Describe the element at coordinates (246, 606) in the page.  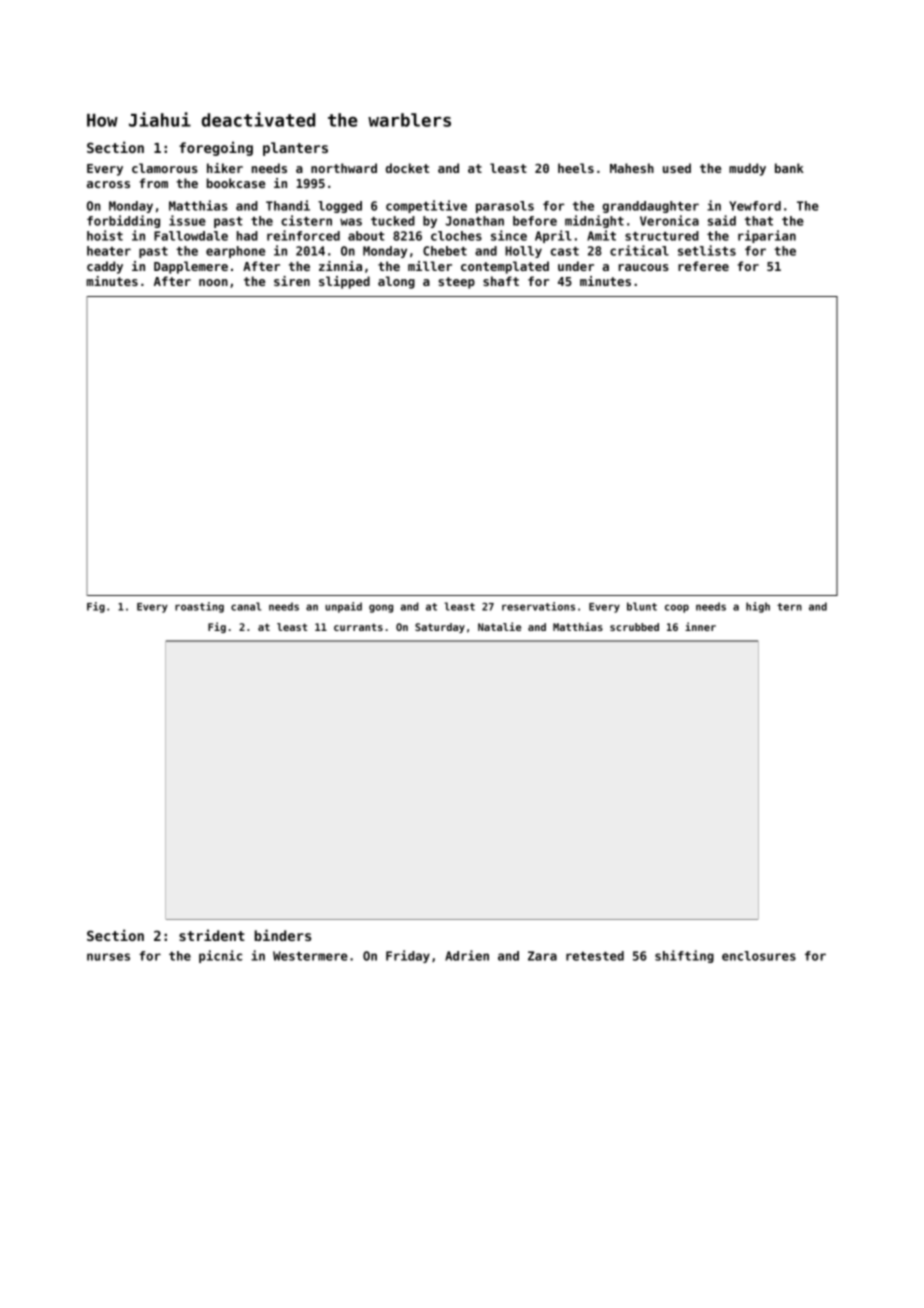
I see `canal` at that location.
